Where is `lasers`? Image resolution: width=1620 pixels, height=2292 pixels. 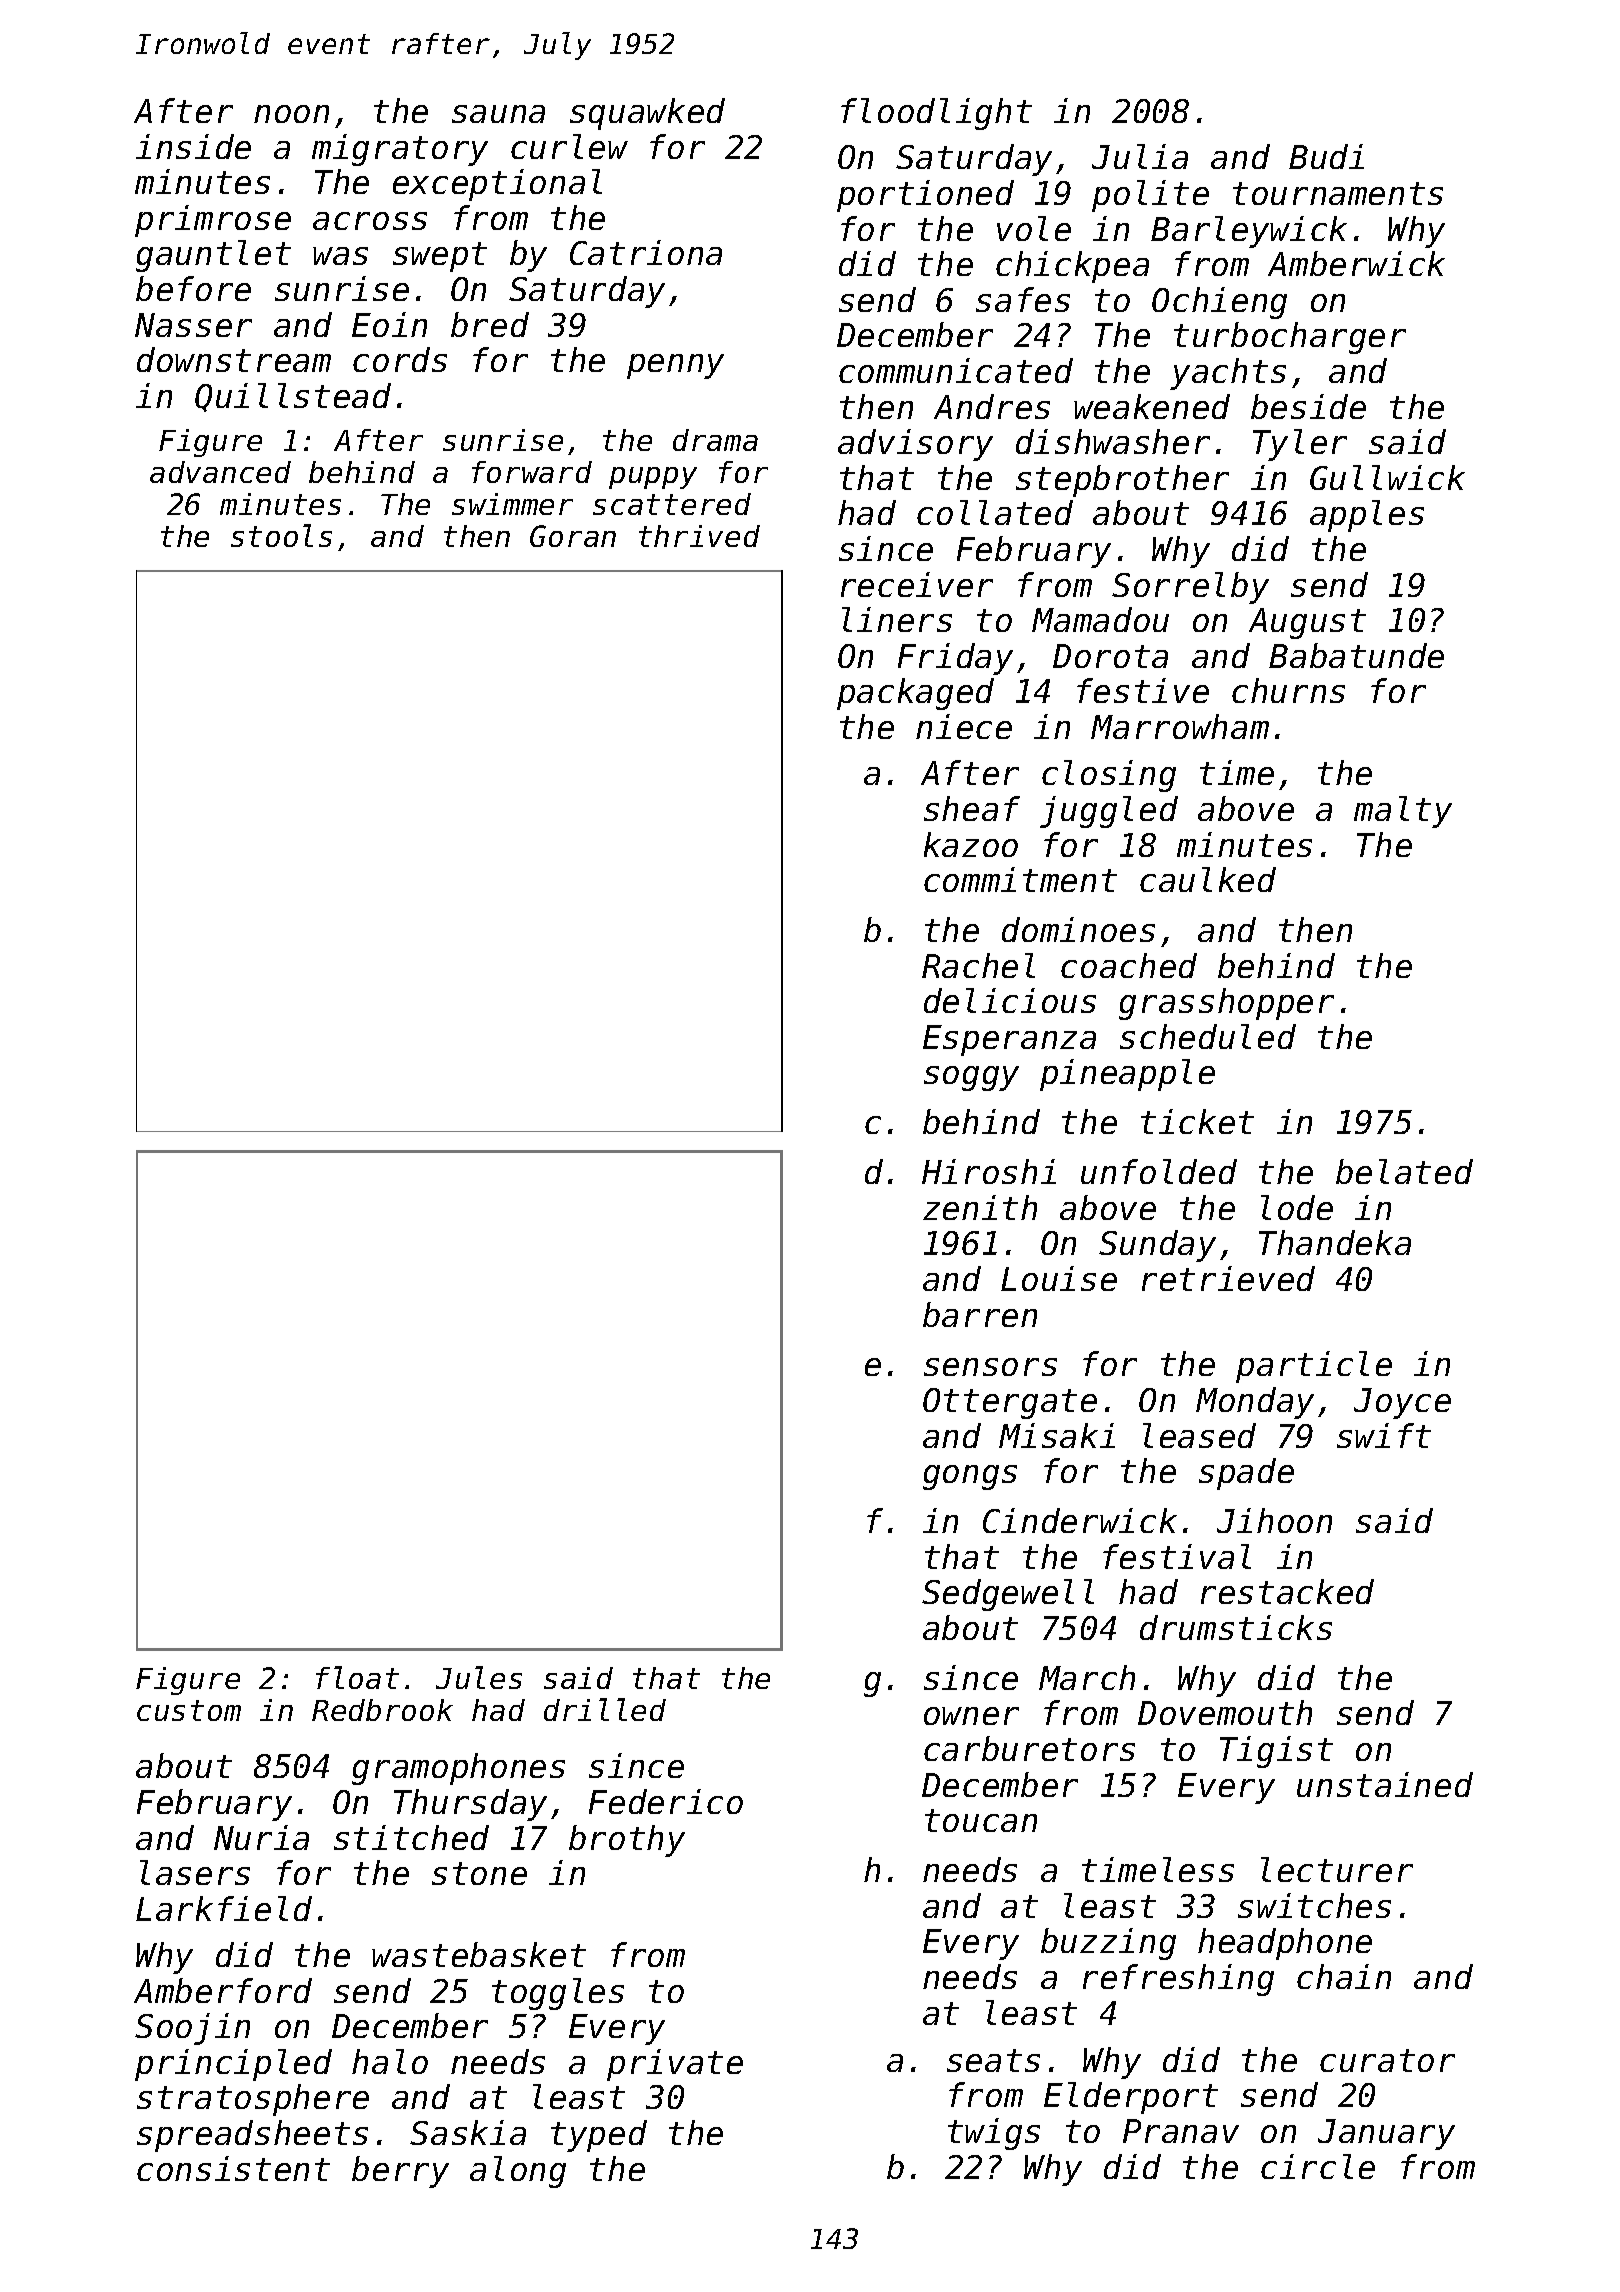 lasers is located at coordinates (195, 1872).
